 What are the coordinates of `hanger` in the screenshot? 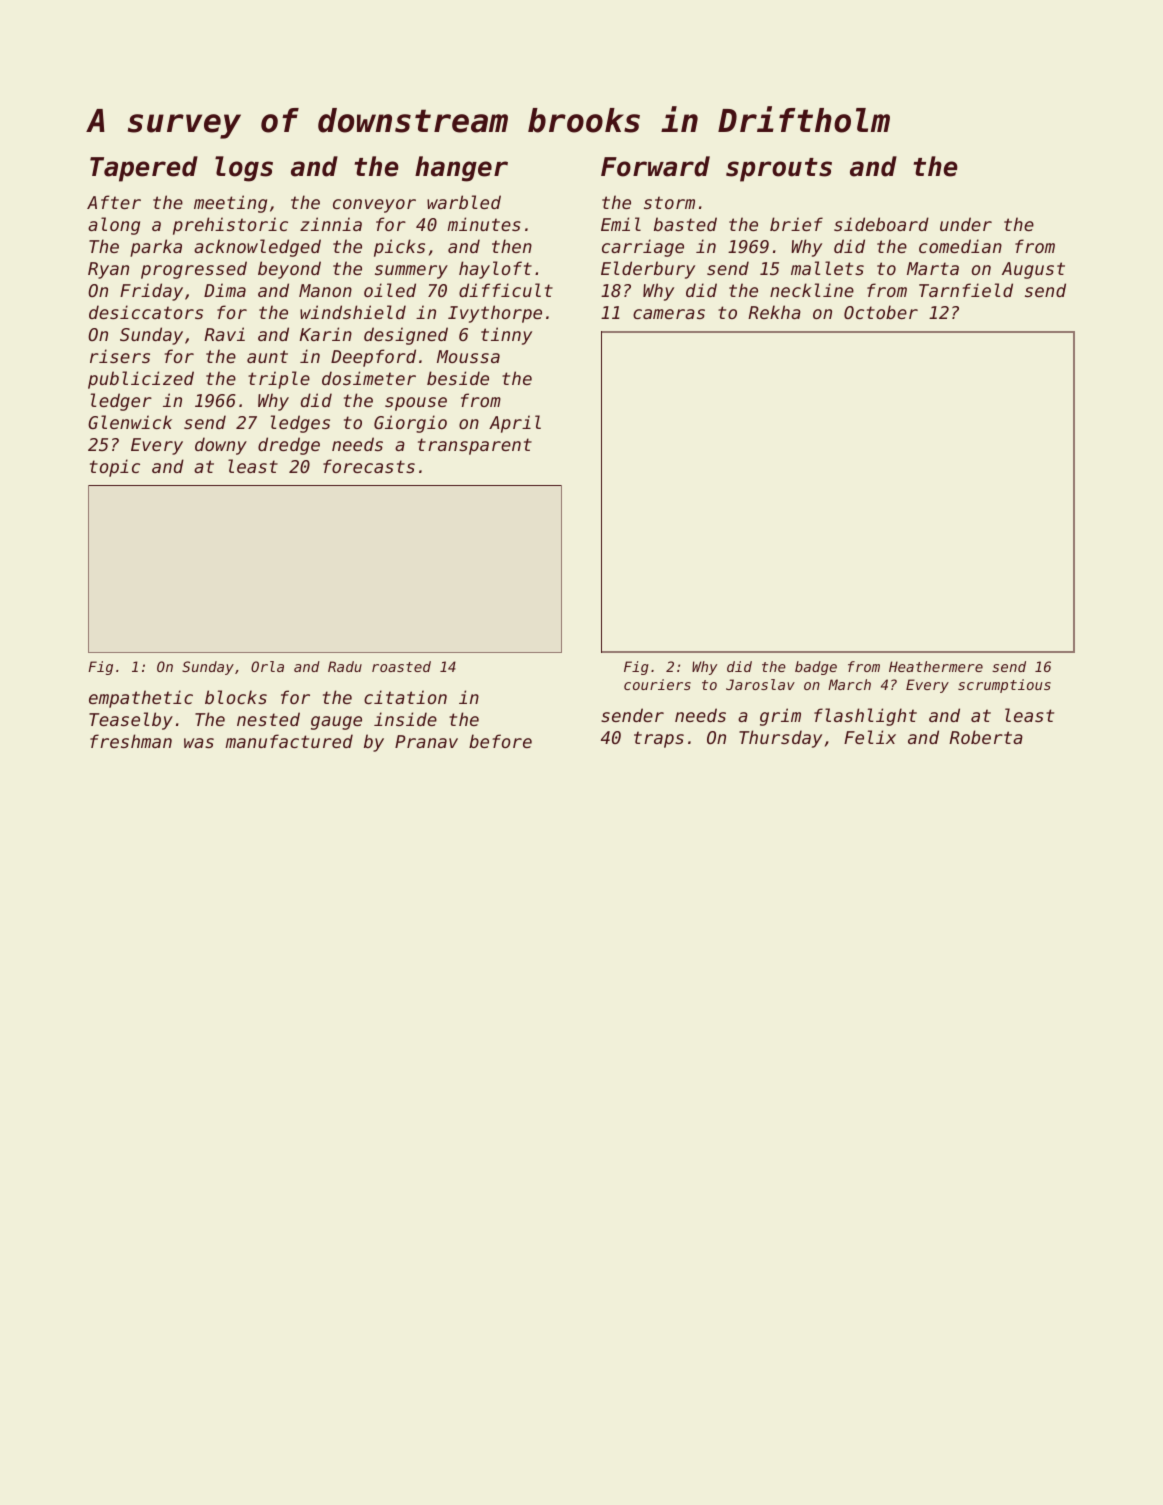 It's located at (461, 169).
